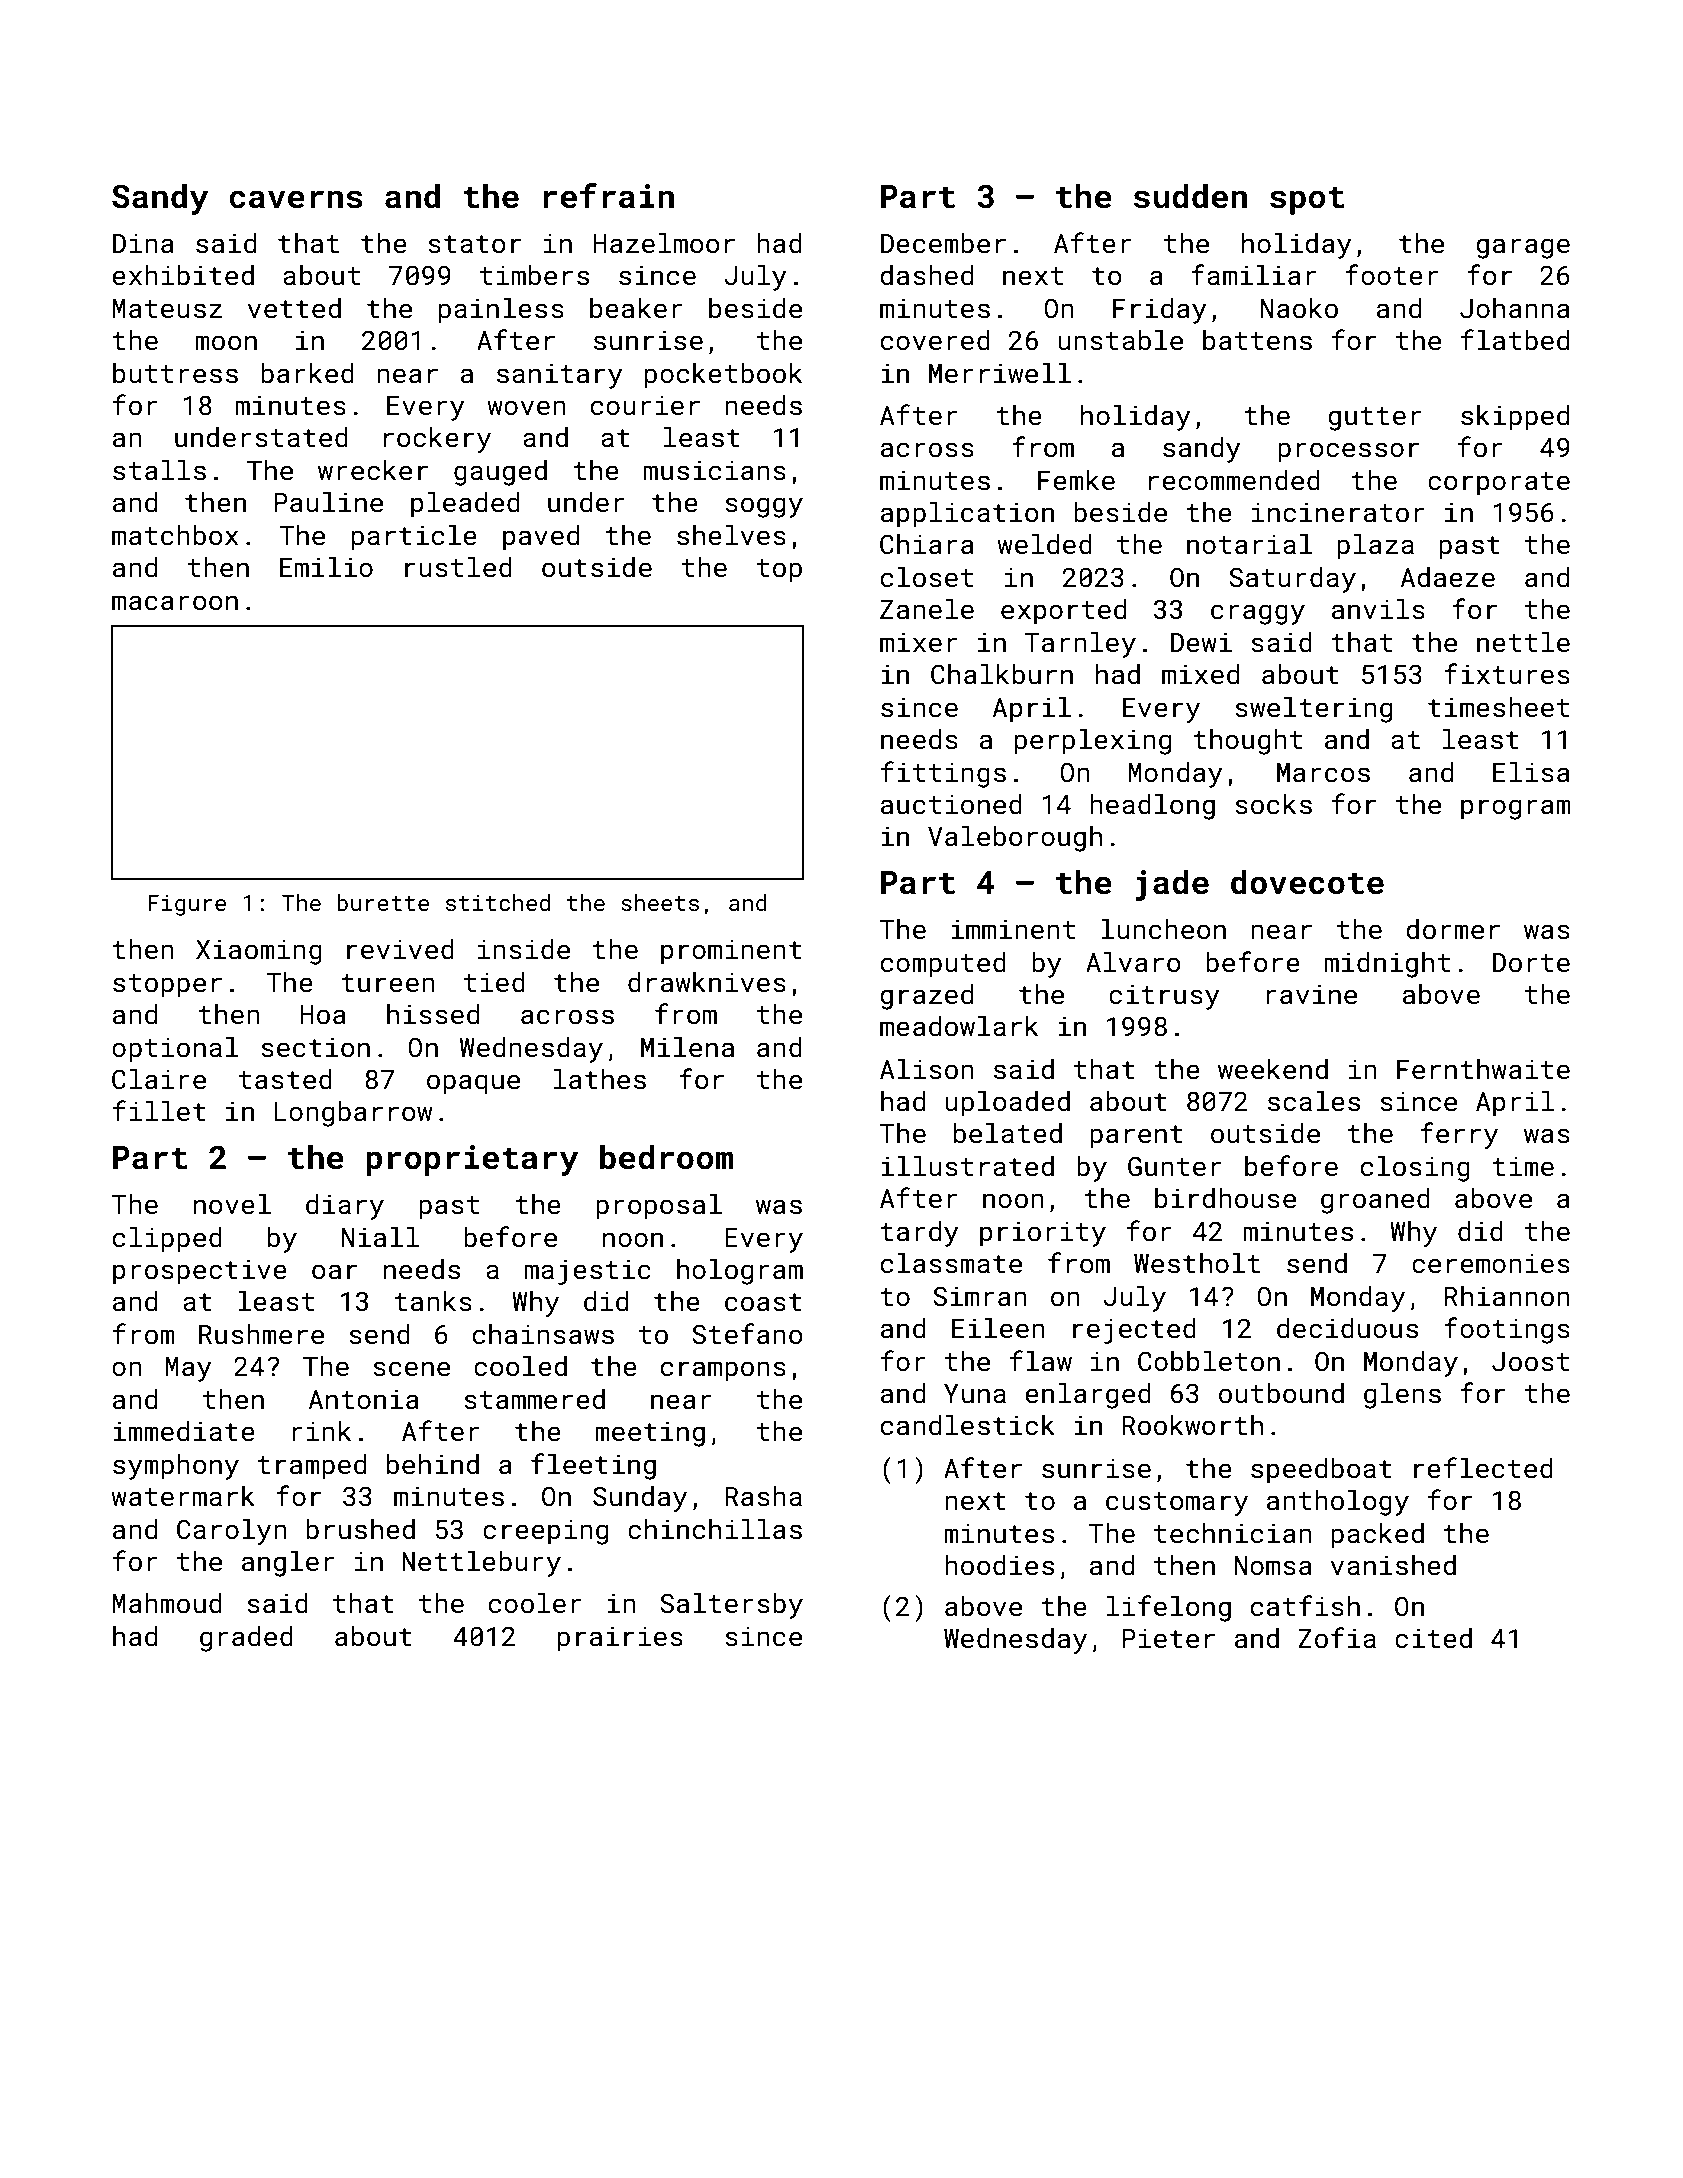 The height and width of the screenshot is (2178, 1683). Describe the element at coordinates (609, 196) in the screenshot. I see `refrain` at that location.
